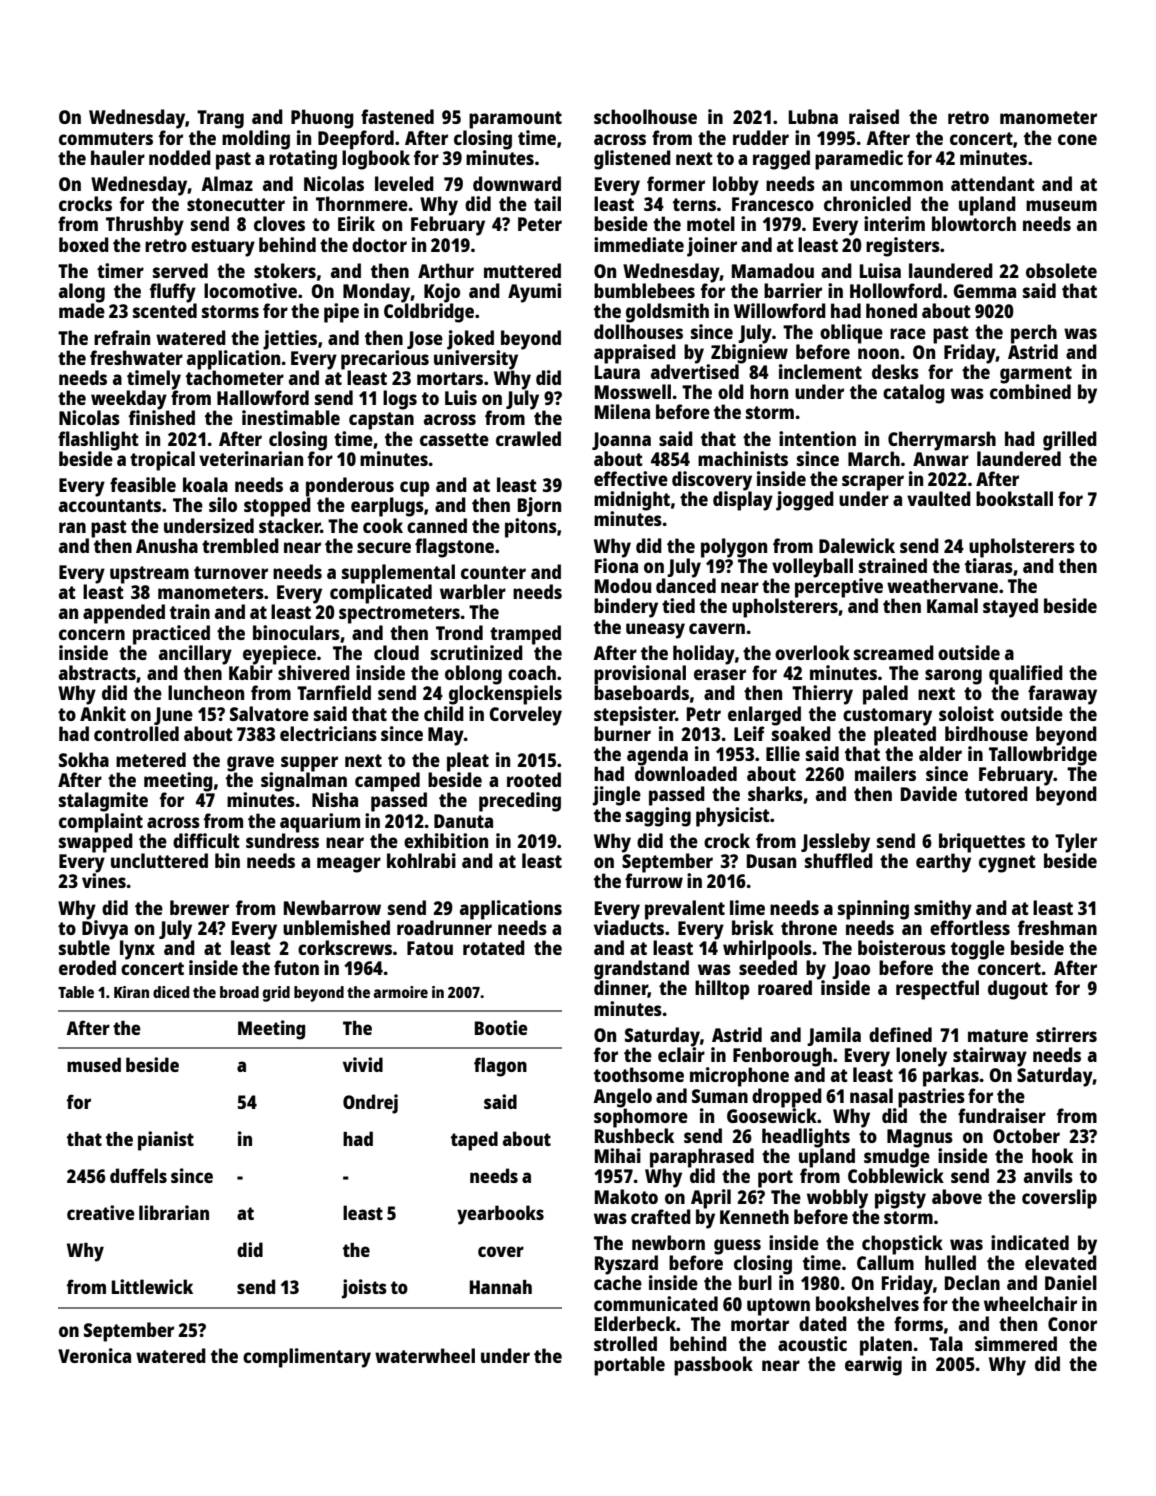  Describe the element at coordinates (1066, 1034) in the image. I see `stirrers` at that location.
